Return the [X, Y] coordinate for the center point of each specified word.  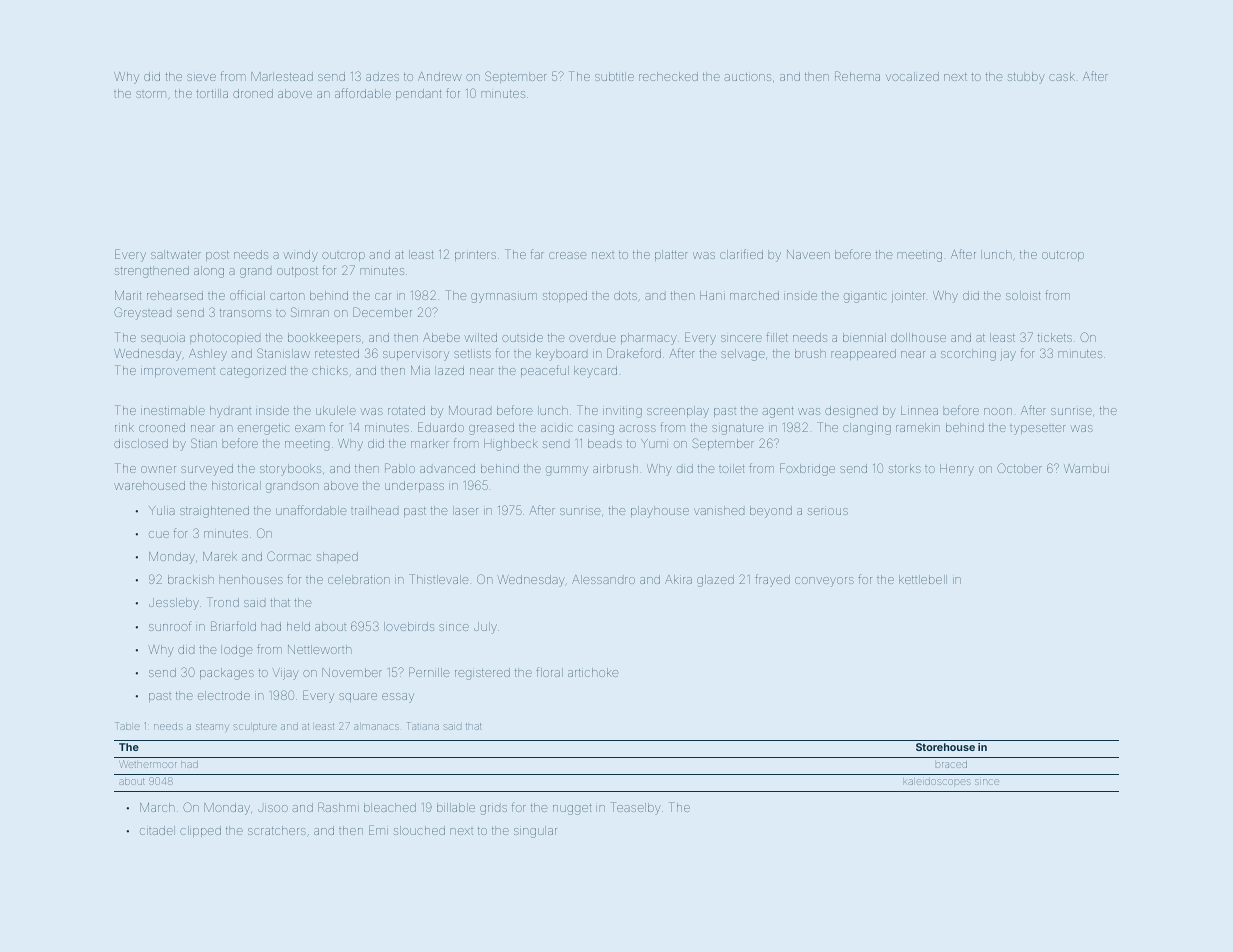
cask [1062, 76]
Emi [378, 830]
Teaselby [636, 808]
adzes [382, 76]
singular [535, 832]
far [537, 254]
